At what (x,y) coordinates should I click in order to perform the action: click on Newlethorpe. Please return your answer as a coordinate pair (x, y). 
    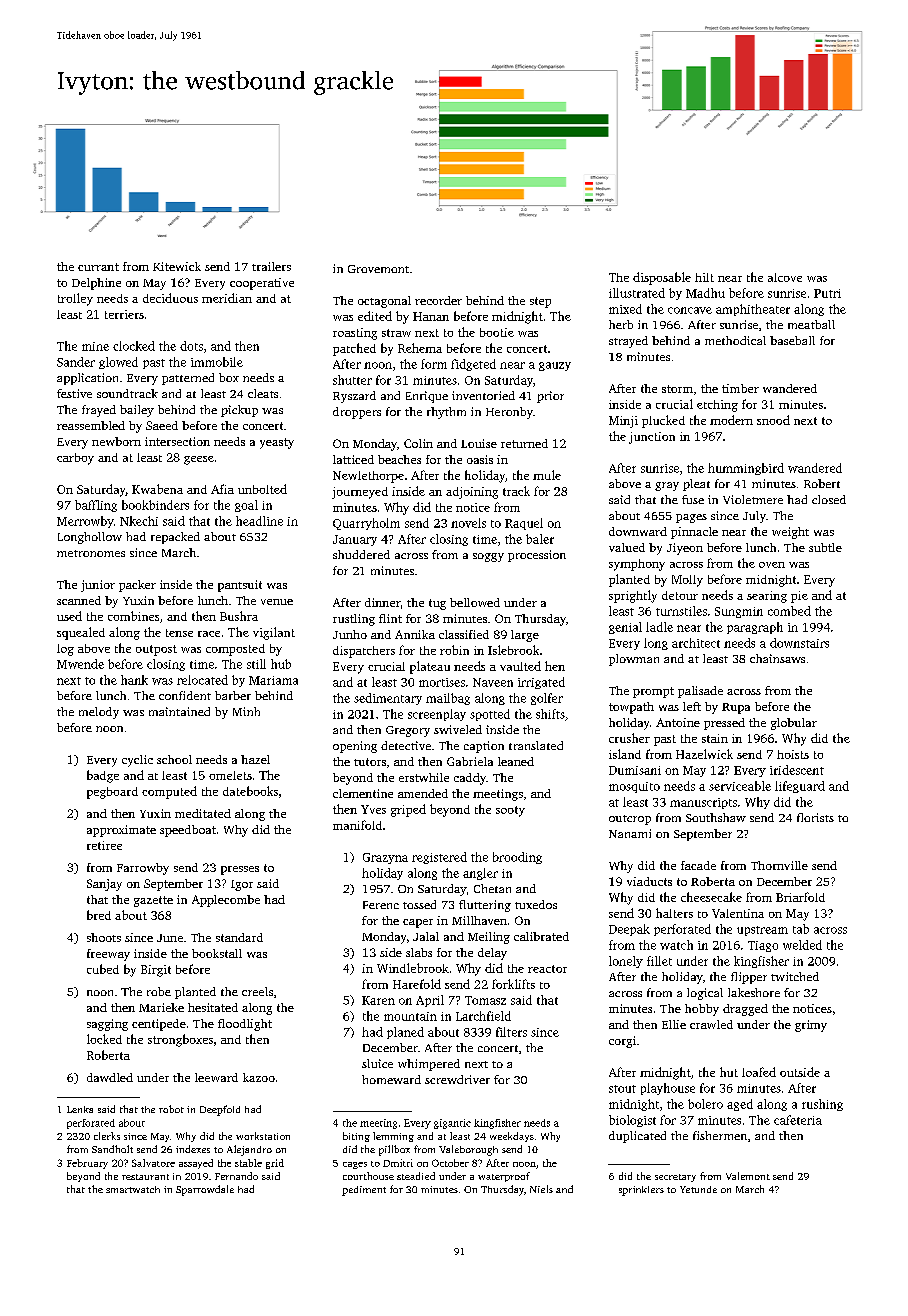
    Looking at the image, I should click on (368, 477).
